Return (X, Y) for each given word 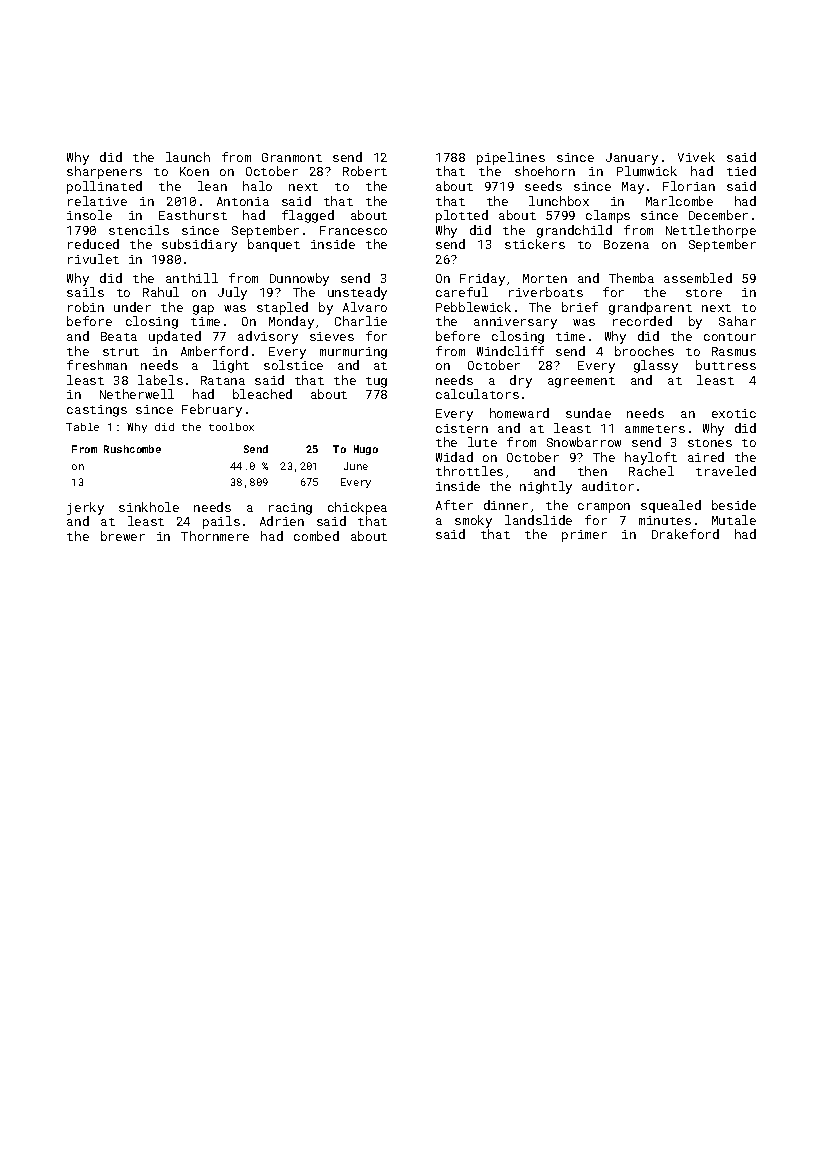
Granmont (292, 157)
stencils (139, 230)
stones (710, 443)
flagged (308, 216)
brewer (123, 536)
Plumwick (647, 171)
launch (188, 157)
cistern (462, 428)
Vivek (696, 157)
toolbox (231, 427)
